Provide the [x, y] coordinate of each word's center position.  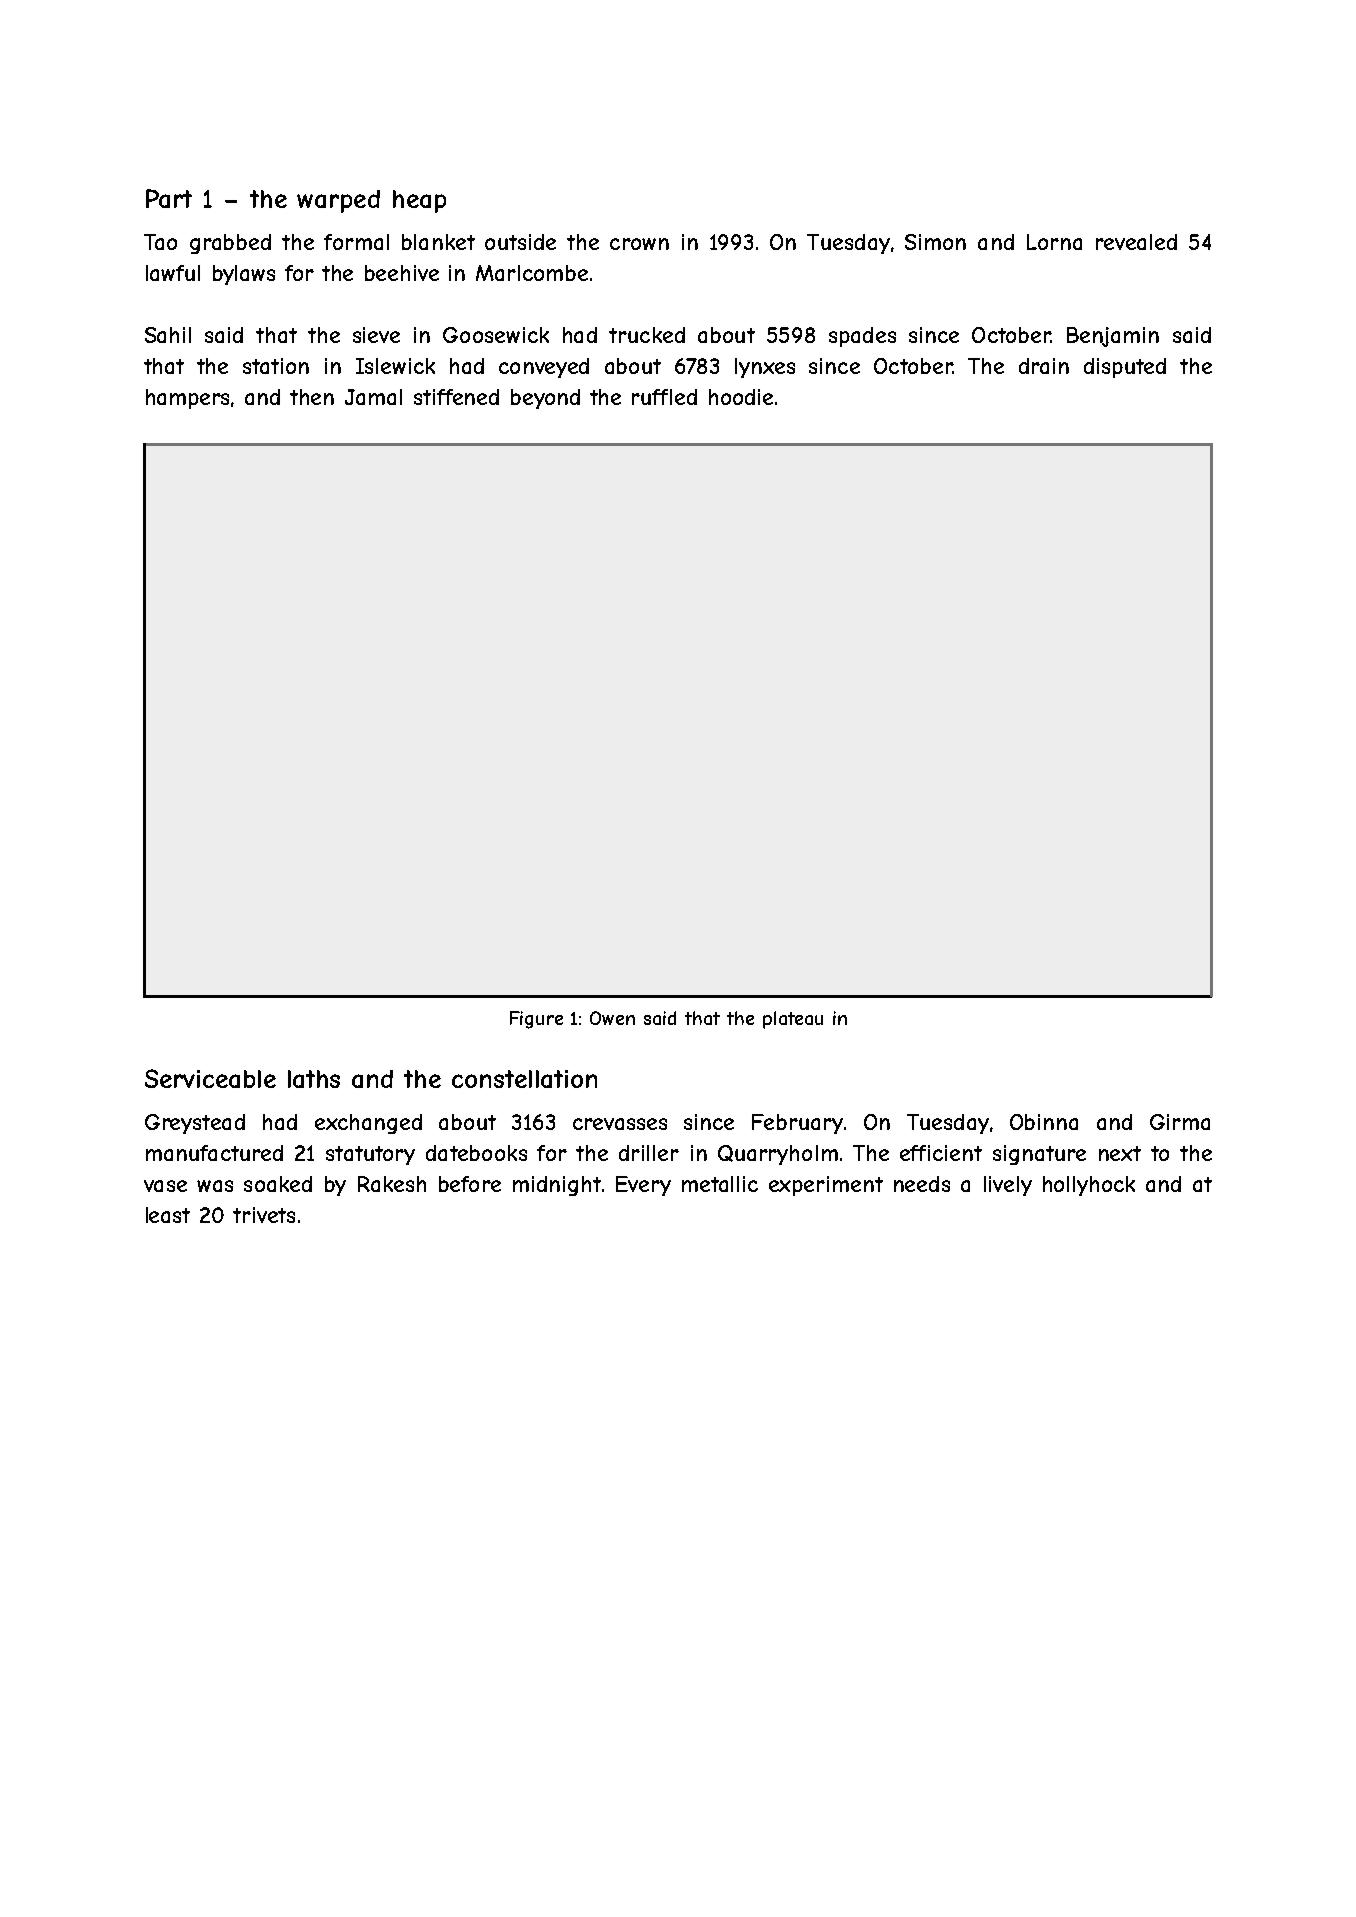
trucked [647, 335]
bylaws [244, 275]
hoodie [741, 397]
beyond [545, 399]
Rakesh [392, 1184]
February [797, 1124]
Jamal [373, 397]
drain [1044, 366]
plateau [793, 1020]
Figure [536, 1020]
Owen [612, 1018]
